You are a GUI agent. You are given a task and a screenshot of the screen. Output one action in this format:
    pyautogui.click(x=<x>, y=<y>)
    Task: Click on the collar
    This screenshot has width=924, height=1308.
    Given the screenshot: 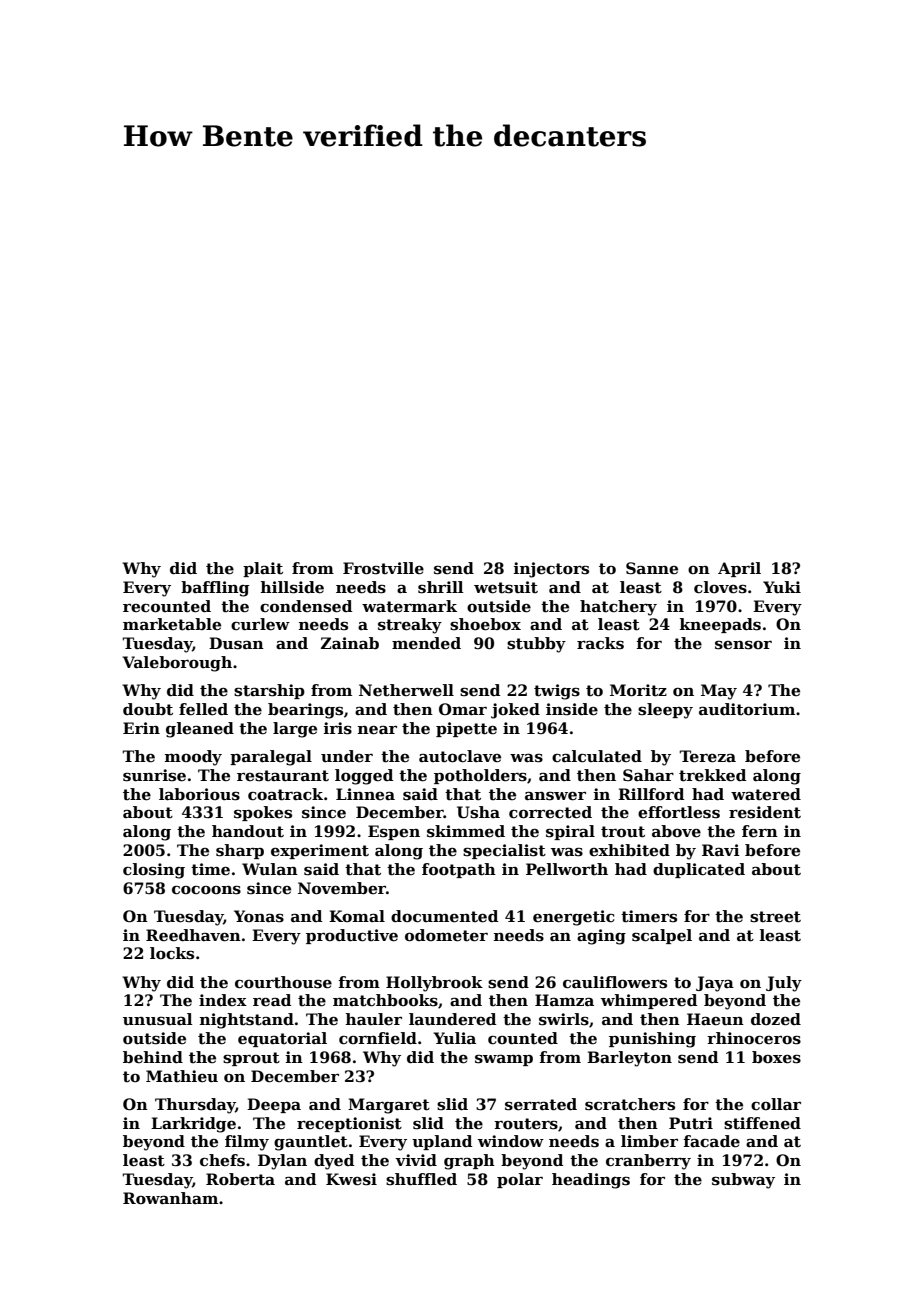 What is the action you would take?
    pyautogui.click(x=776, y=1104)
